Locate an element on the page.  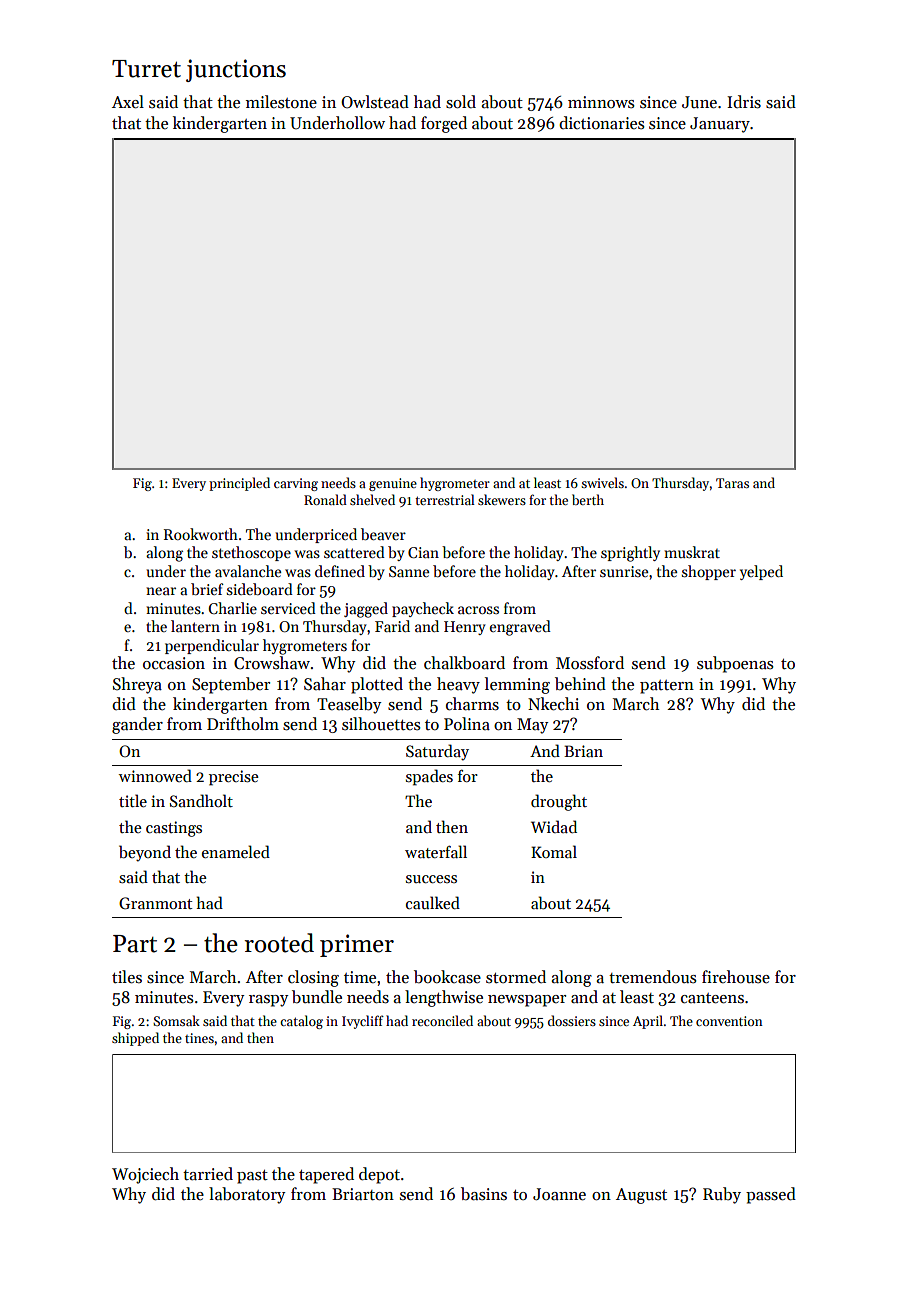
caulked is located at coordinates (433, 902).
